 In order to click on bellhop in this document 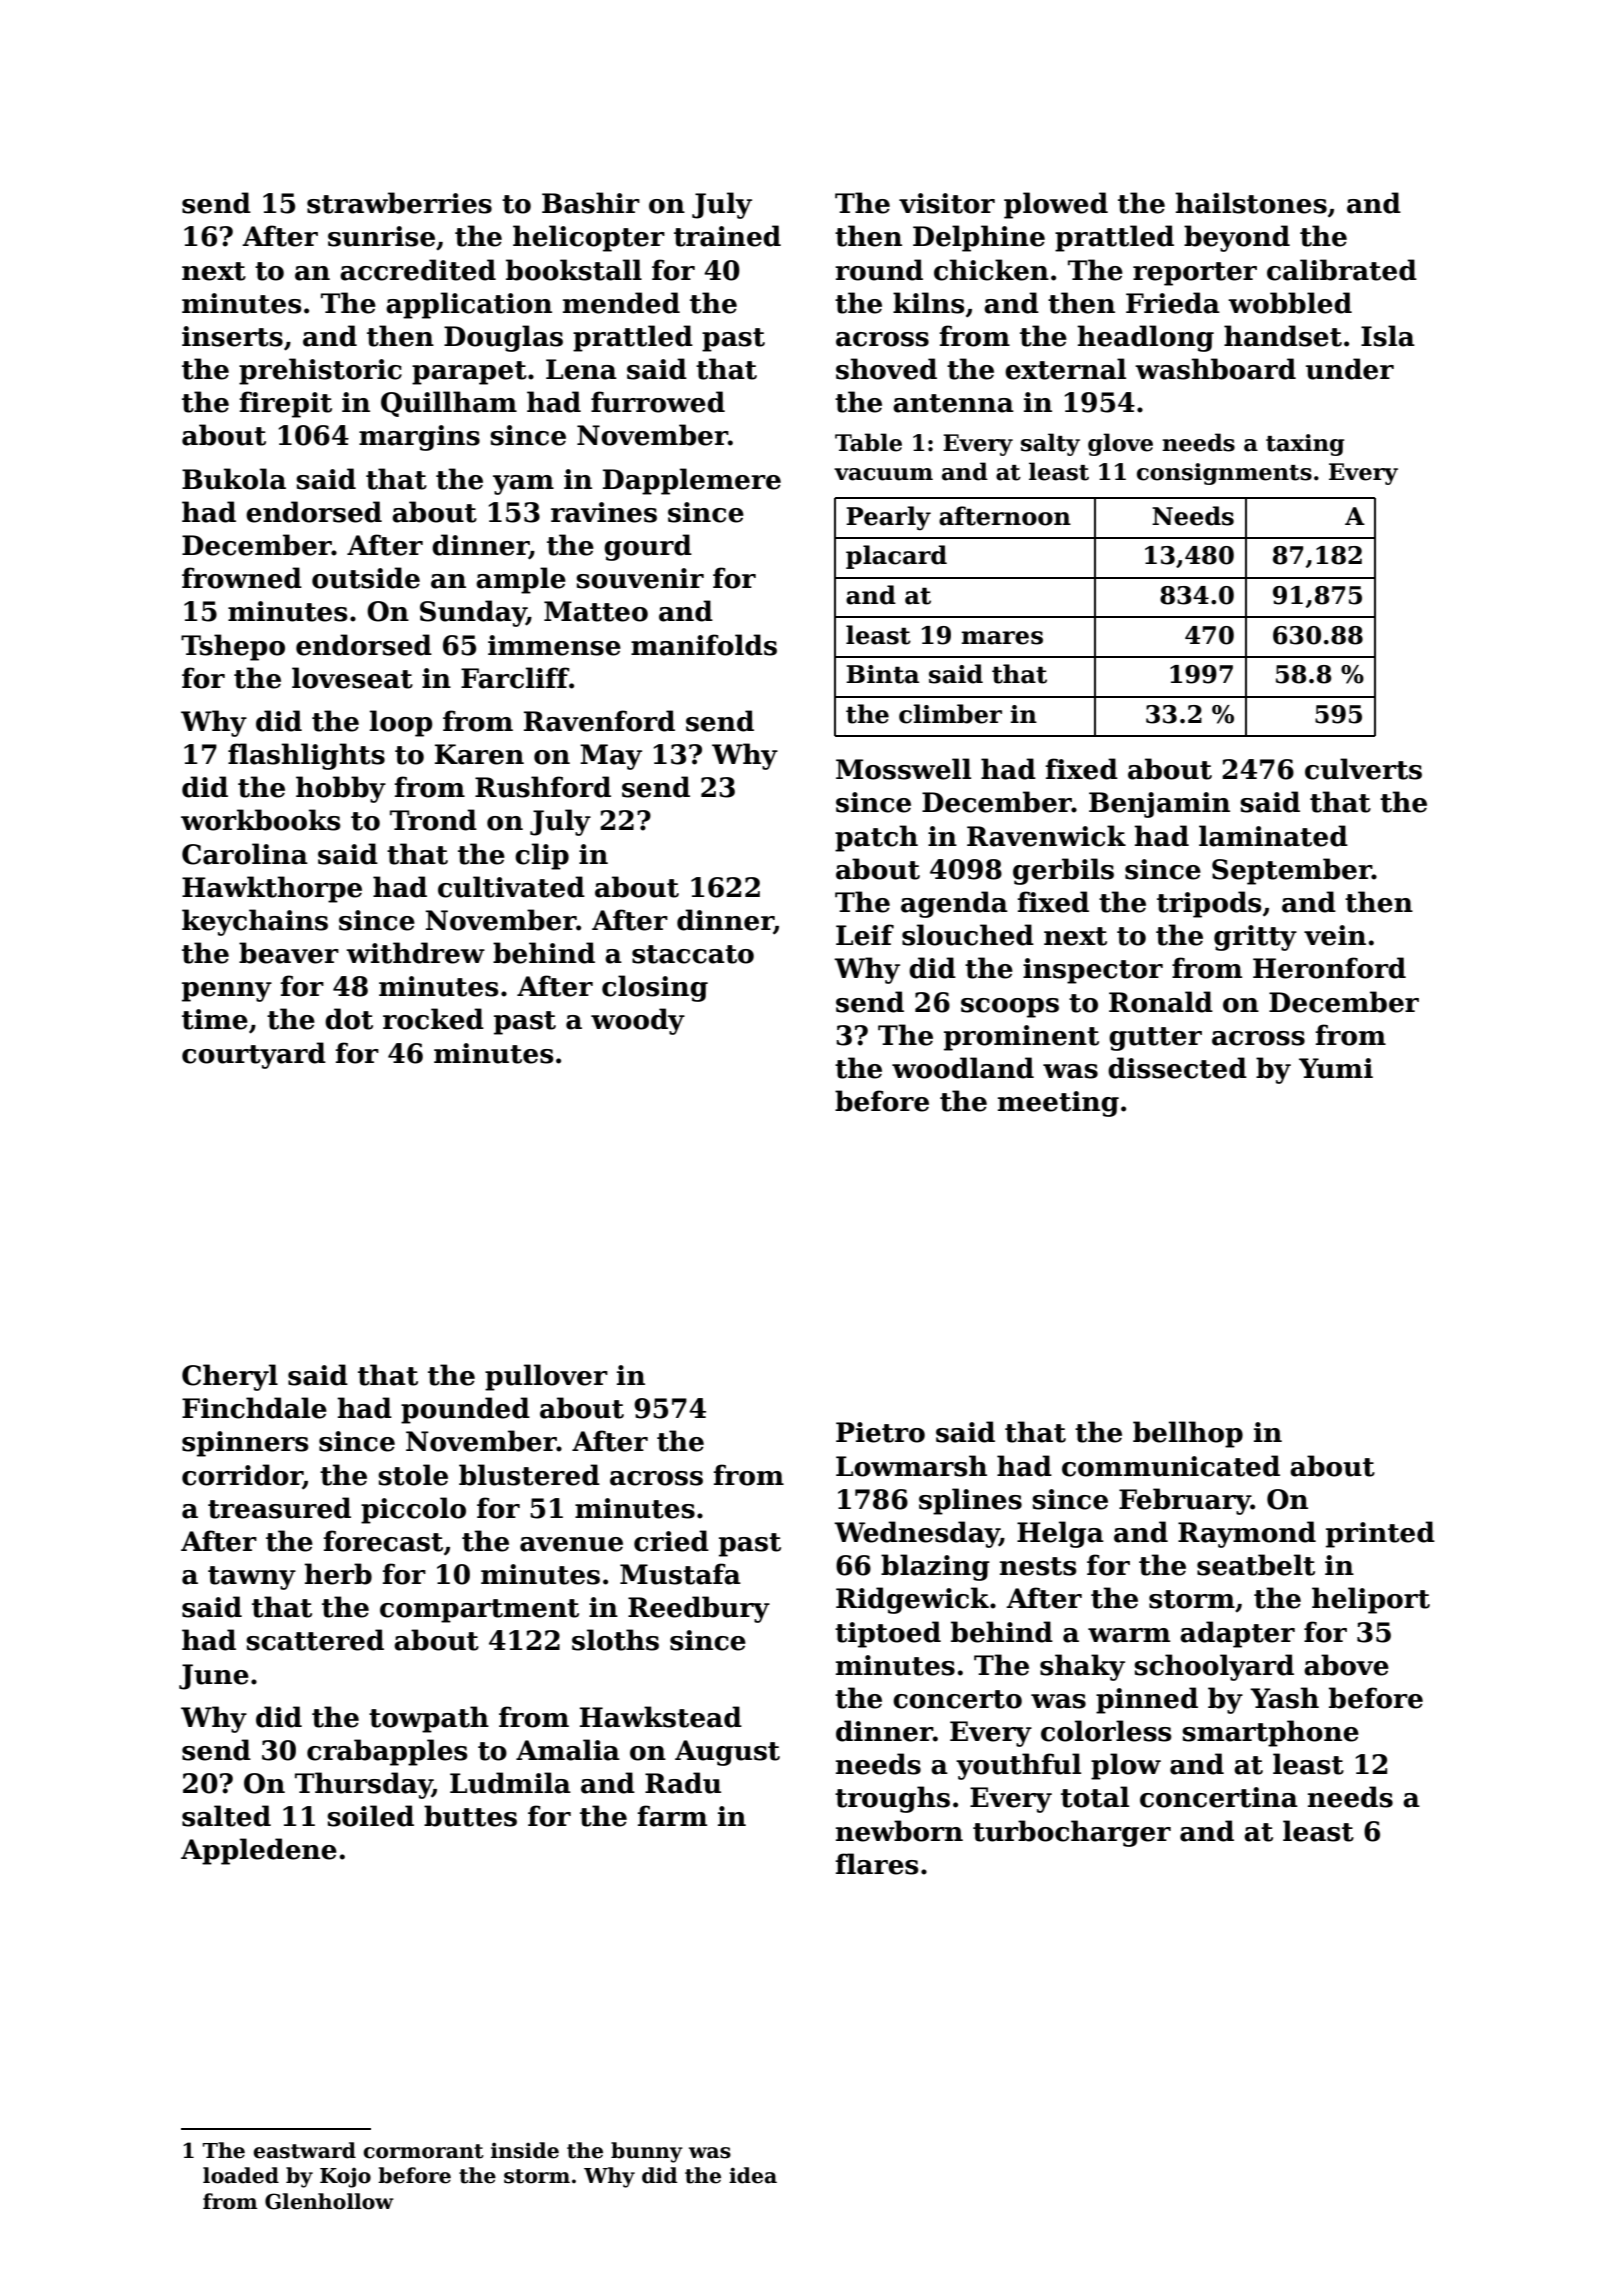, I will do `click(1188, 1434)`.
